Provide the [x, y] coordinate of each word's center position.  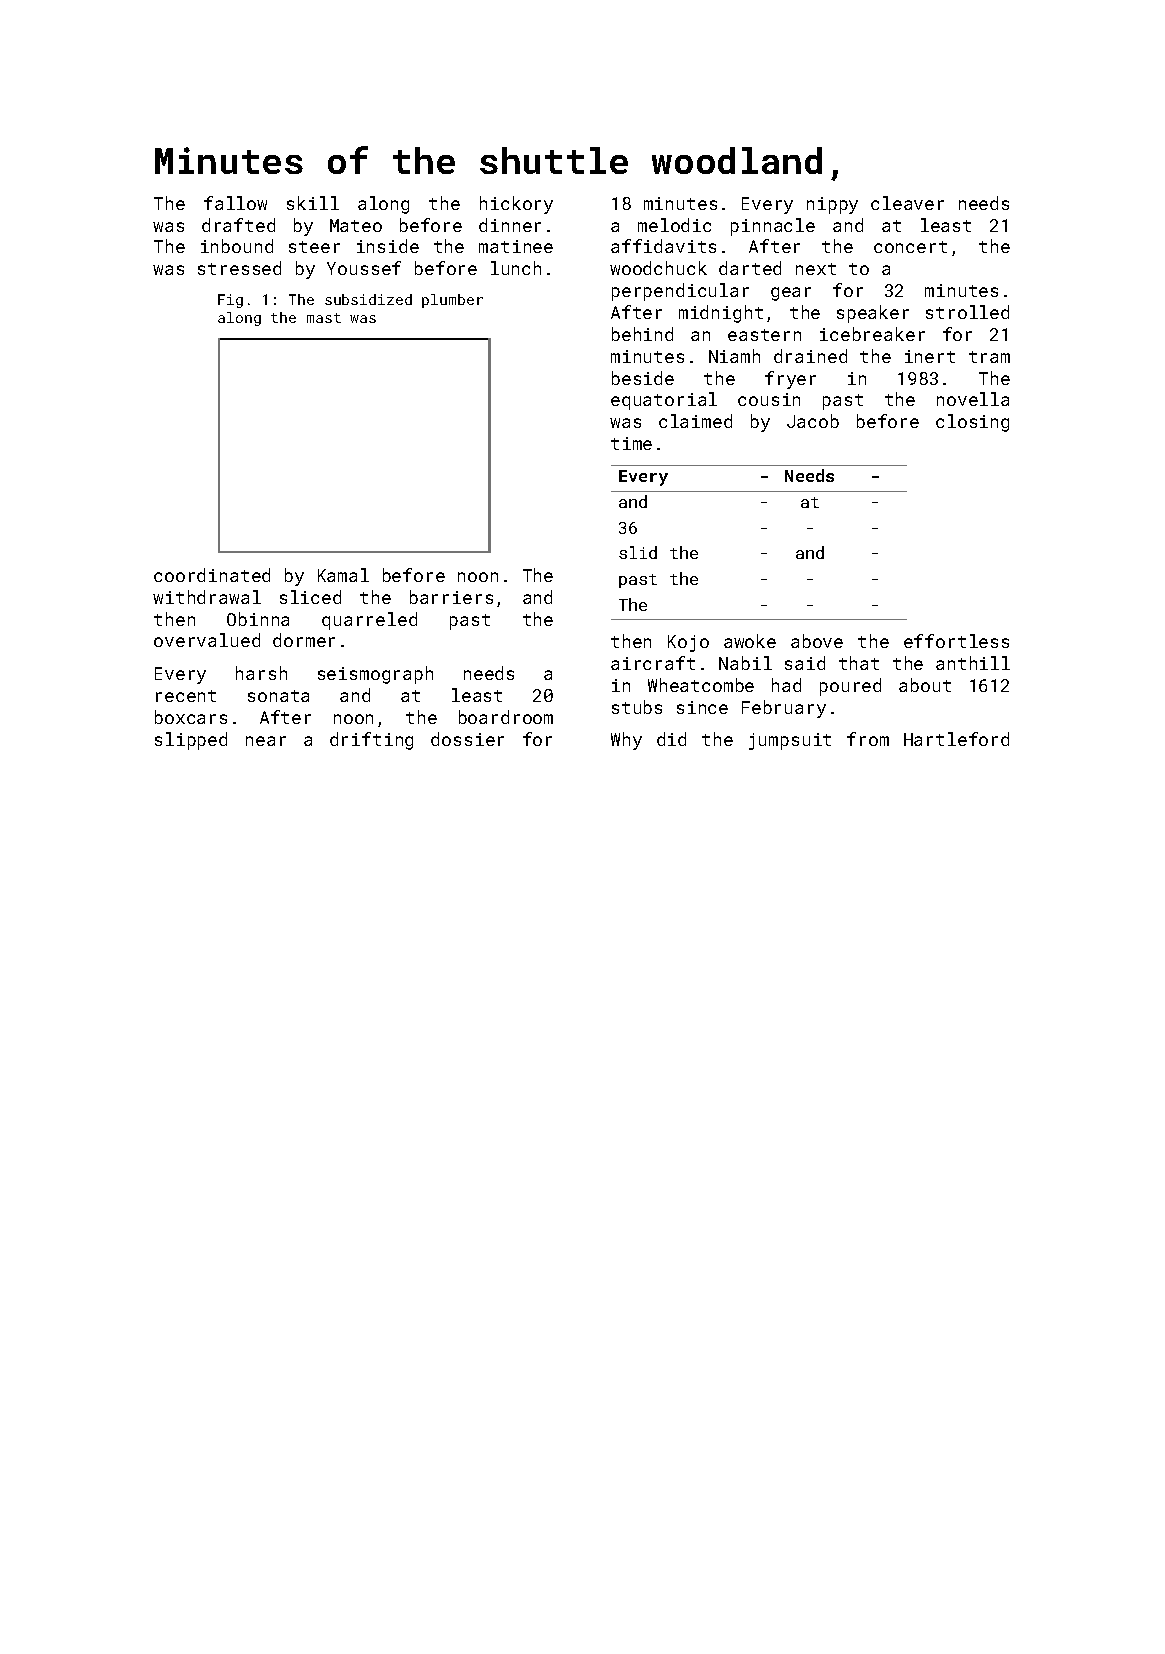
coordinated [212, 575]
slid [638, 552]
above [817, 641]
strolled [967, 312]
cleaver [907, 203]
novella [973, 399]
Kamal [343, 575]
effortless [956, 641]
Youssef [364, 268]
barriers [451, 597]
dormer [304, 640]
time [631, 443]
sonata [278, 696]
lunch [516, 268]
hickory [516, 205]
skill [313, 203]
